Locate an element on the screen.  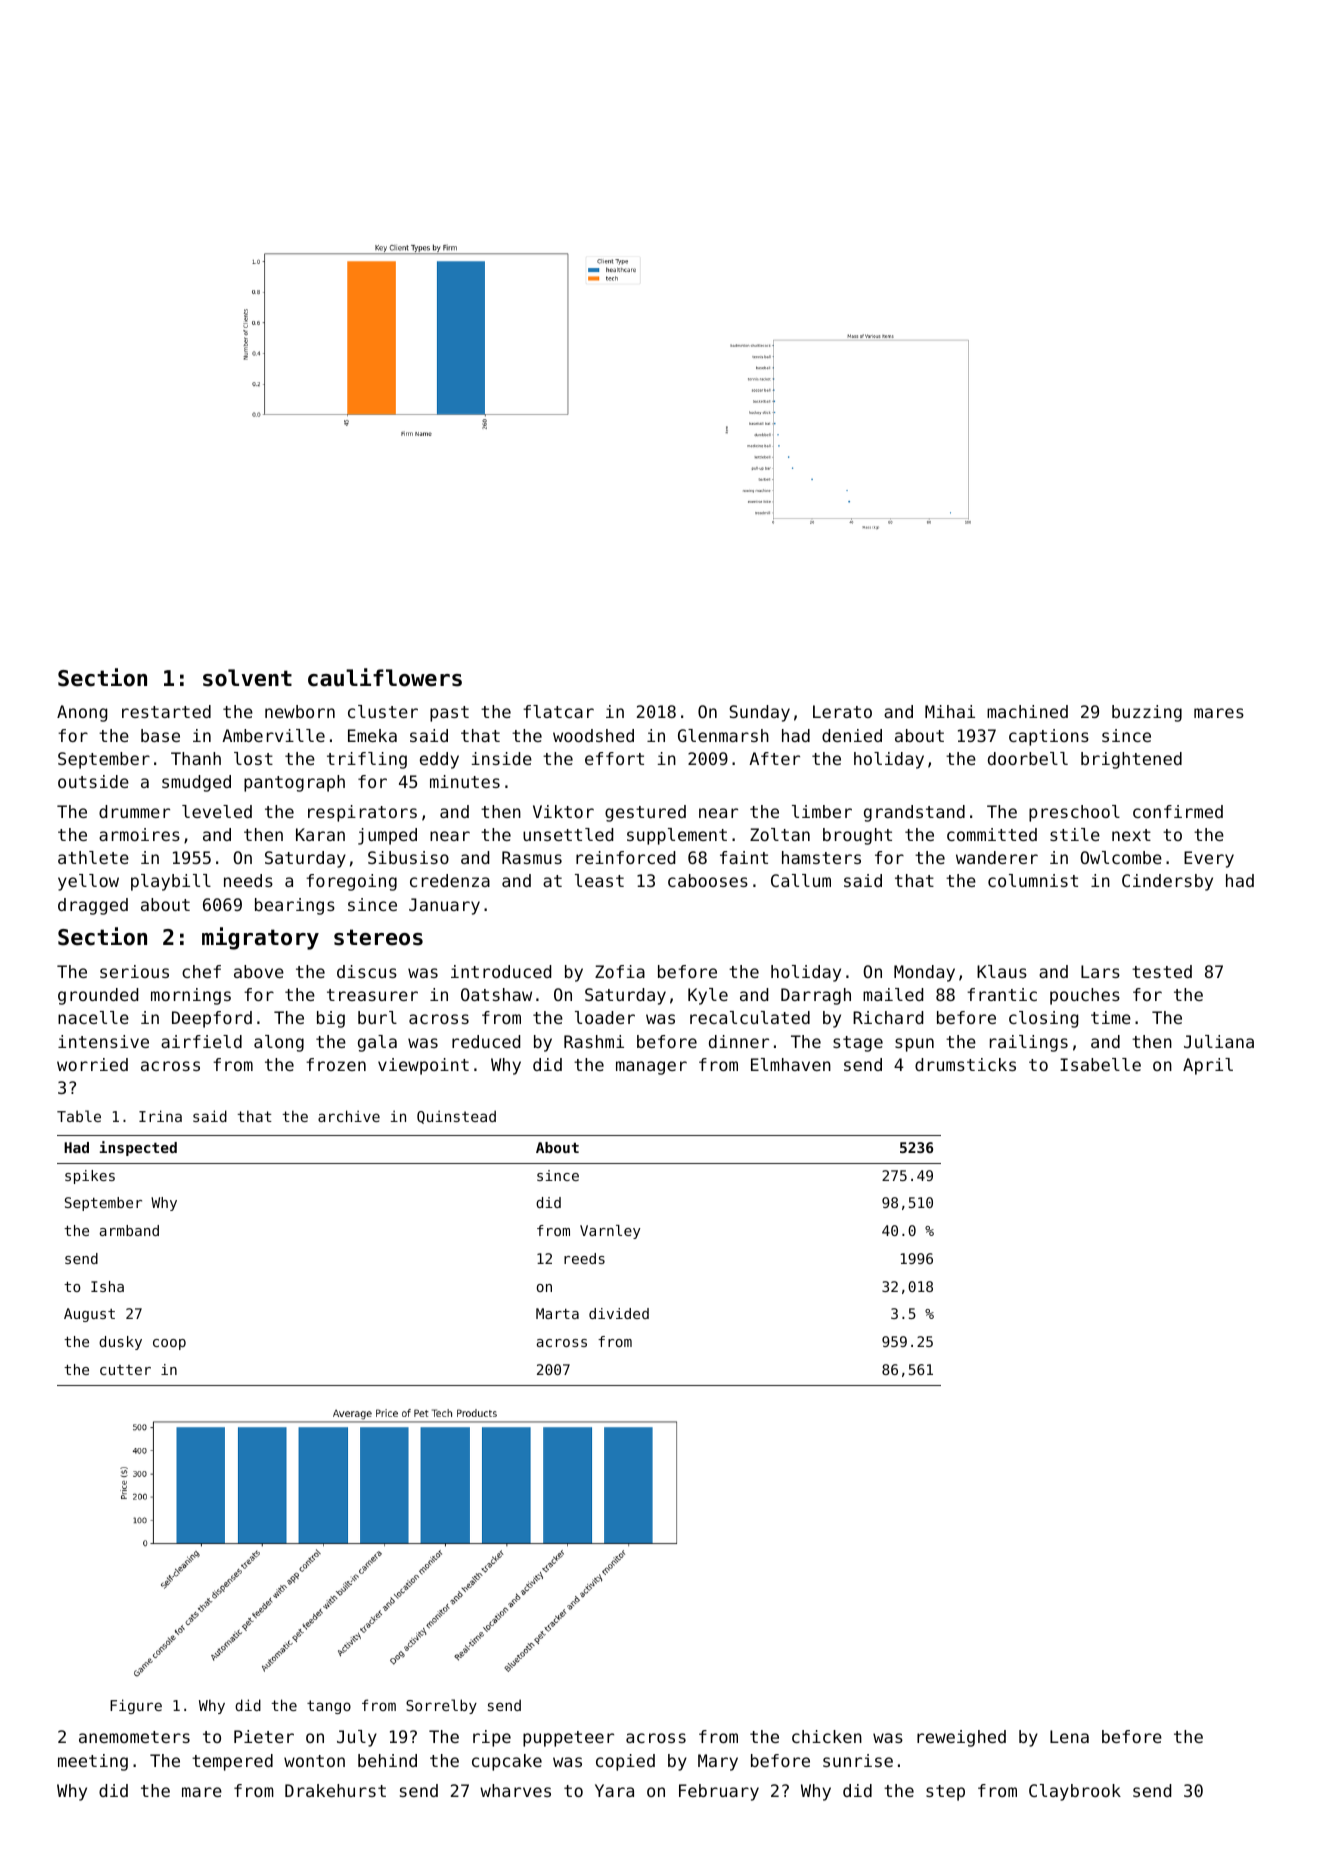
cutter is located at coordinates (125, 1370).
